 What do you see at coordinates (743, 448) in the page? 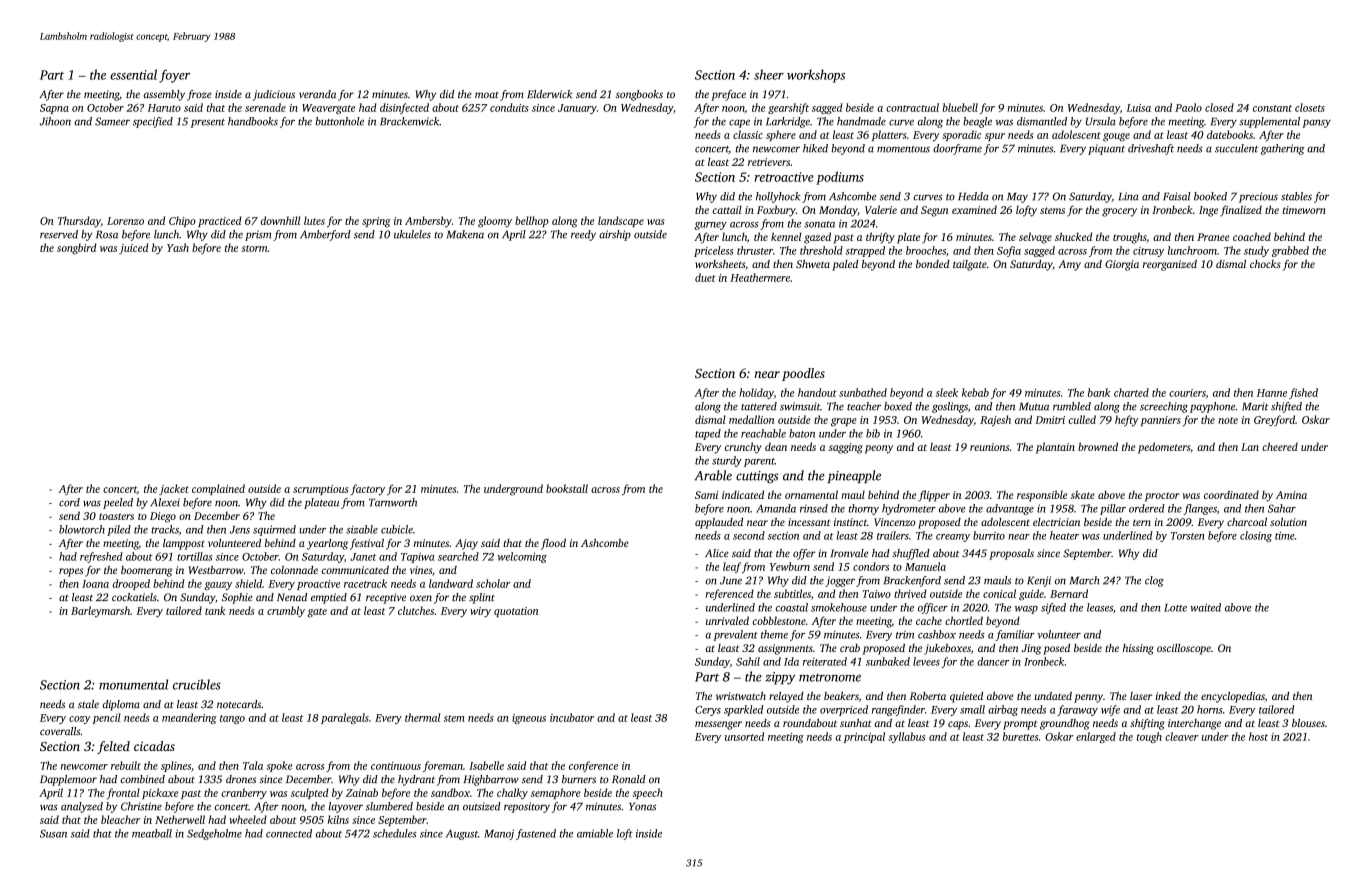
I see `crunchy` at bounding box center [743, 448].
